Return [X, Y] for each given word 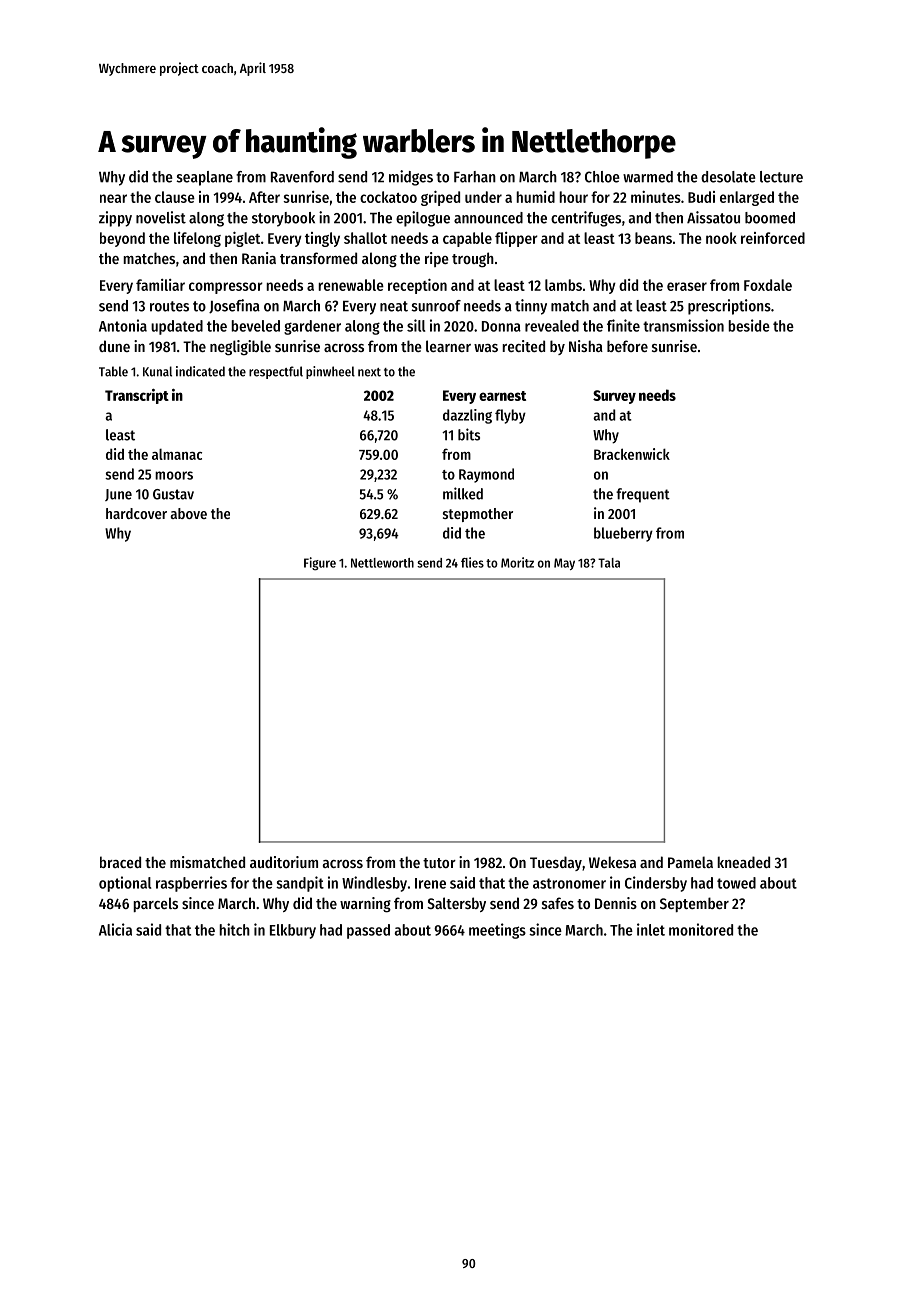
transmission [683, 325]
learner [448, 346]
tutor [439, 863]
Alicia [115, 929]
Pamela [690, 862]
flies [472, 562]
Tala [609, 563]
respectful [276, 372]
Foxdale [768, 285]
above [189, 513]
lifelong [197, 239]
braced [120, 862]
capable [467, 239]
